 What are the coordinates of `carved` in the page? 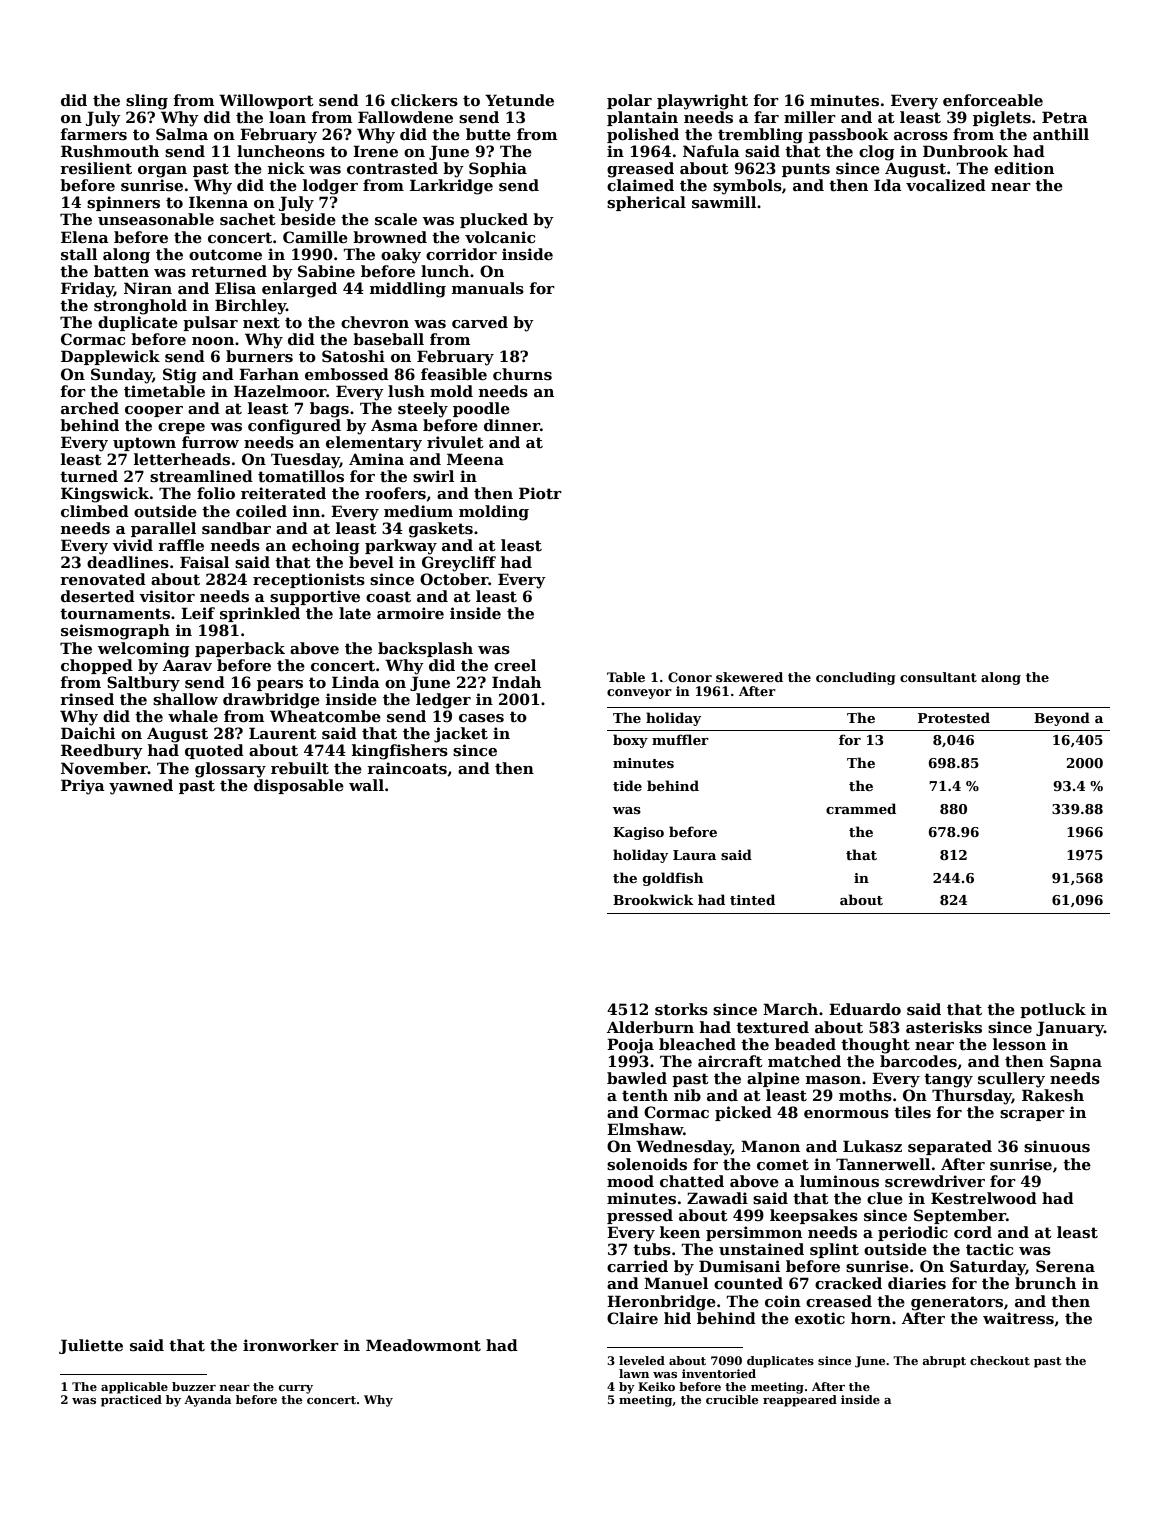 It's located at (480, 322).
